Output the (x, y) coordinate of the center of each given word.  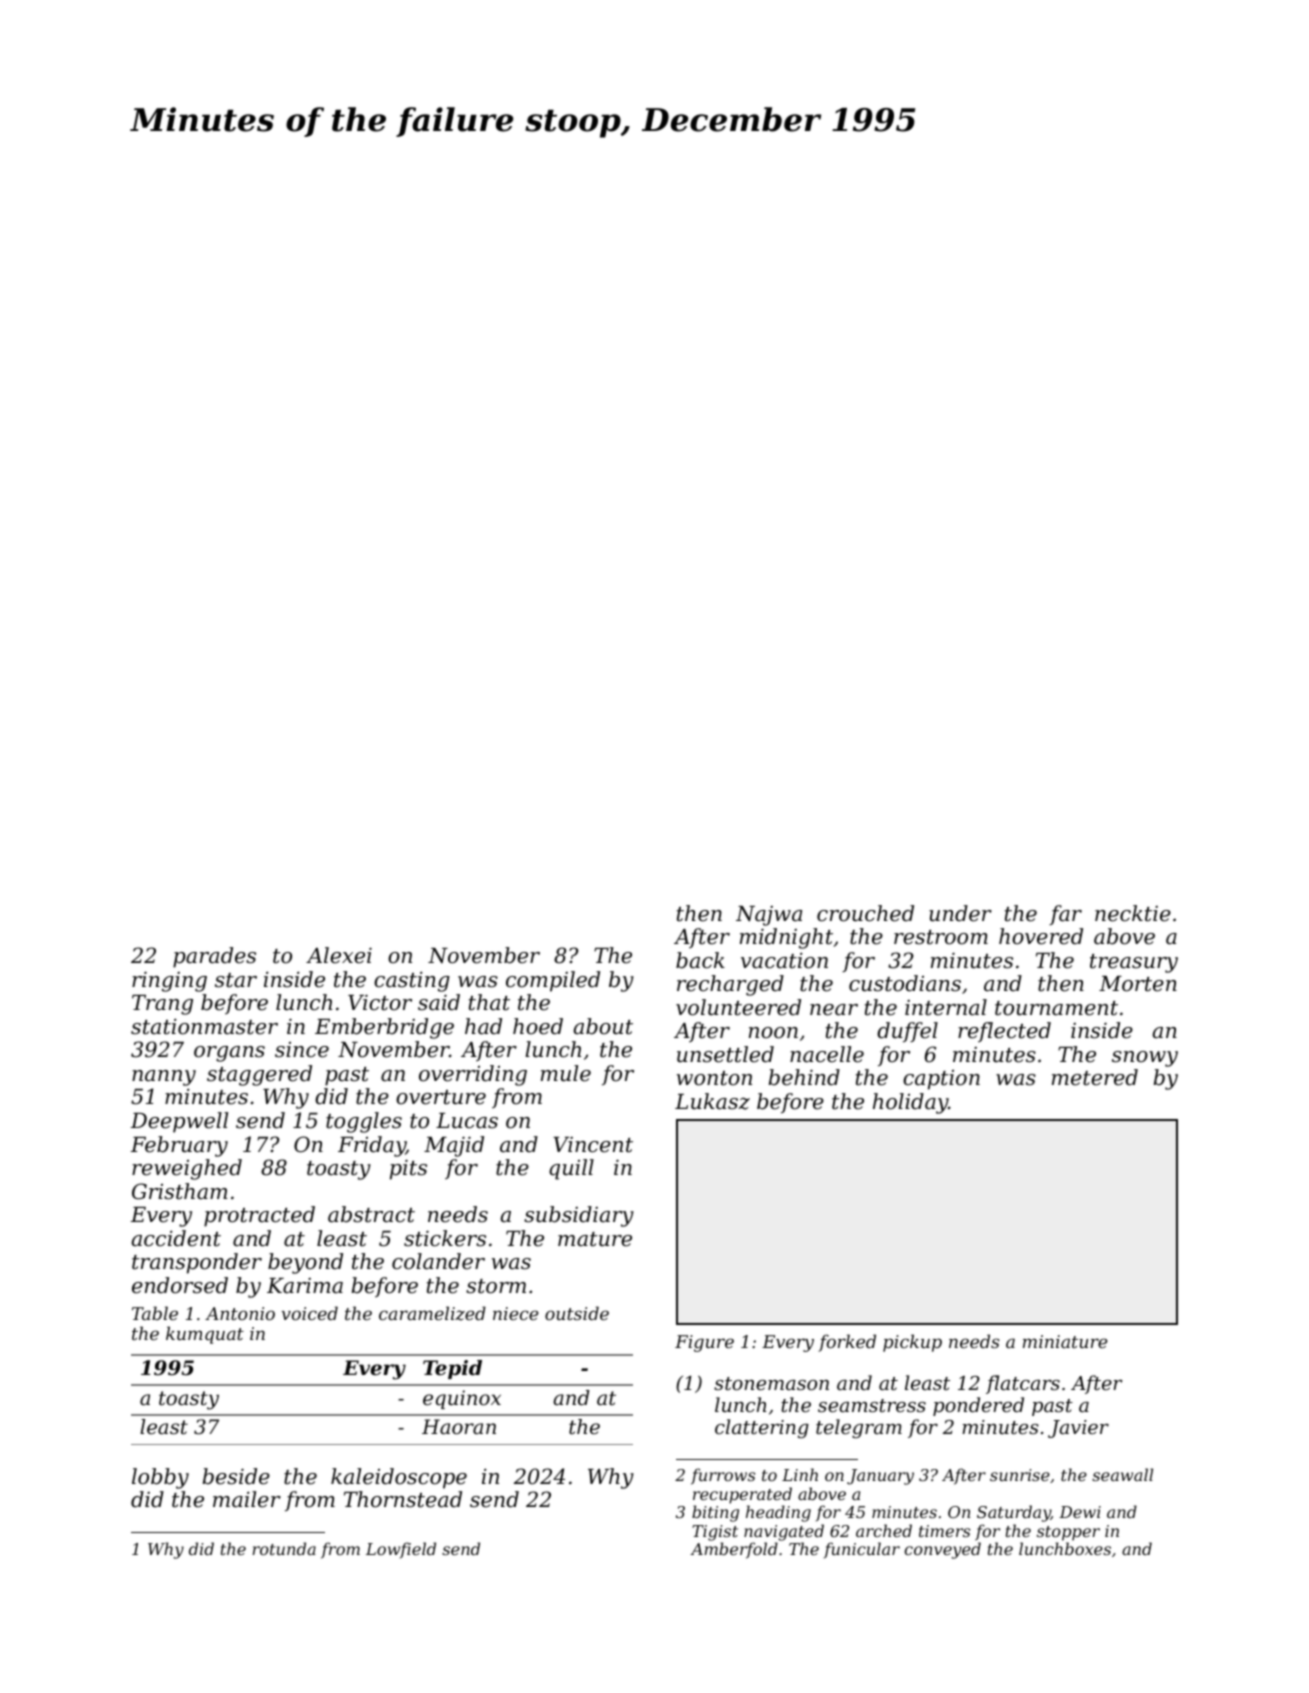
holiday (910, 1103)
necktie (1133, 913)
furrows (723, 1476)
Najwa (769, 916)
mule (566, 1073)
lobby (160, 1478)
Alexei (339, 955)
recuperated (742, 1495)
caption (941, 1080)
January (880, 1477)
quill (571, 1169)
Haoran (459, 1427)
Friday (372, 1146)
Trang (162, 1005)
